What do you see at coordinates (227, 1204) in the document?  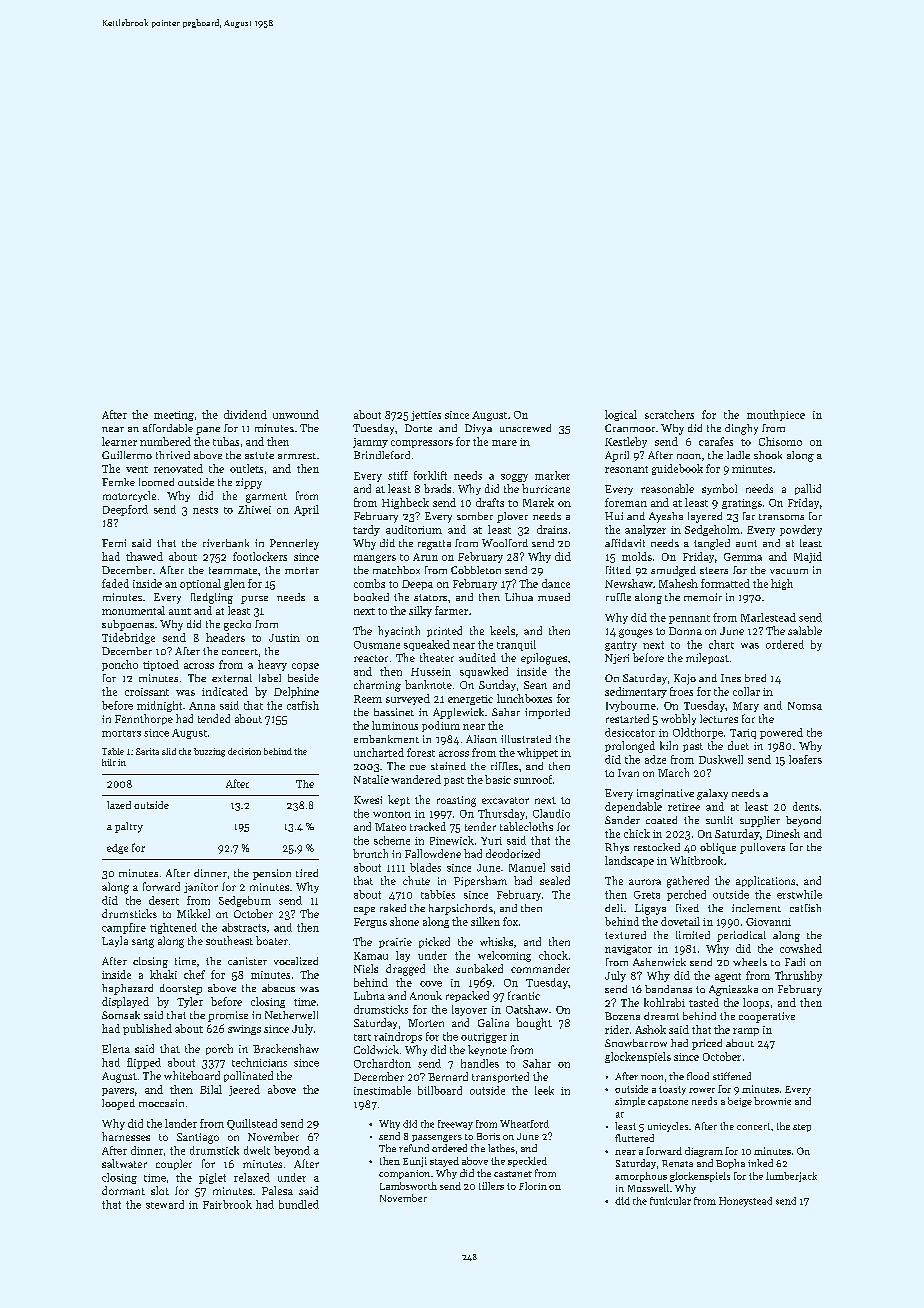 I see `Fairbrook` at bounding box center [227, 1204].
